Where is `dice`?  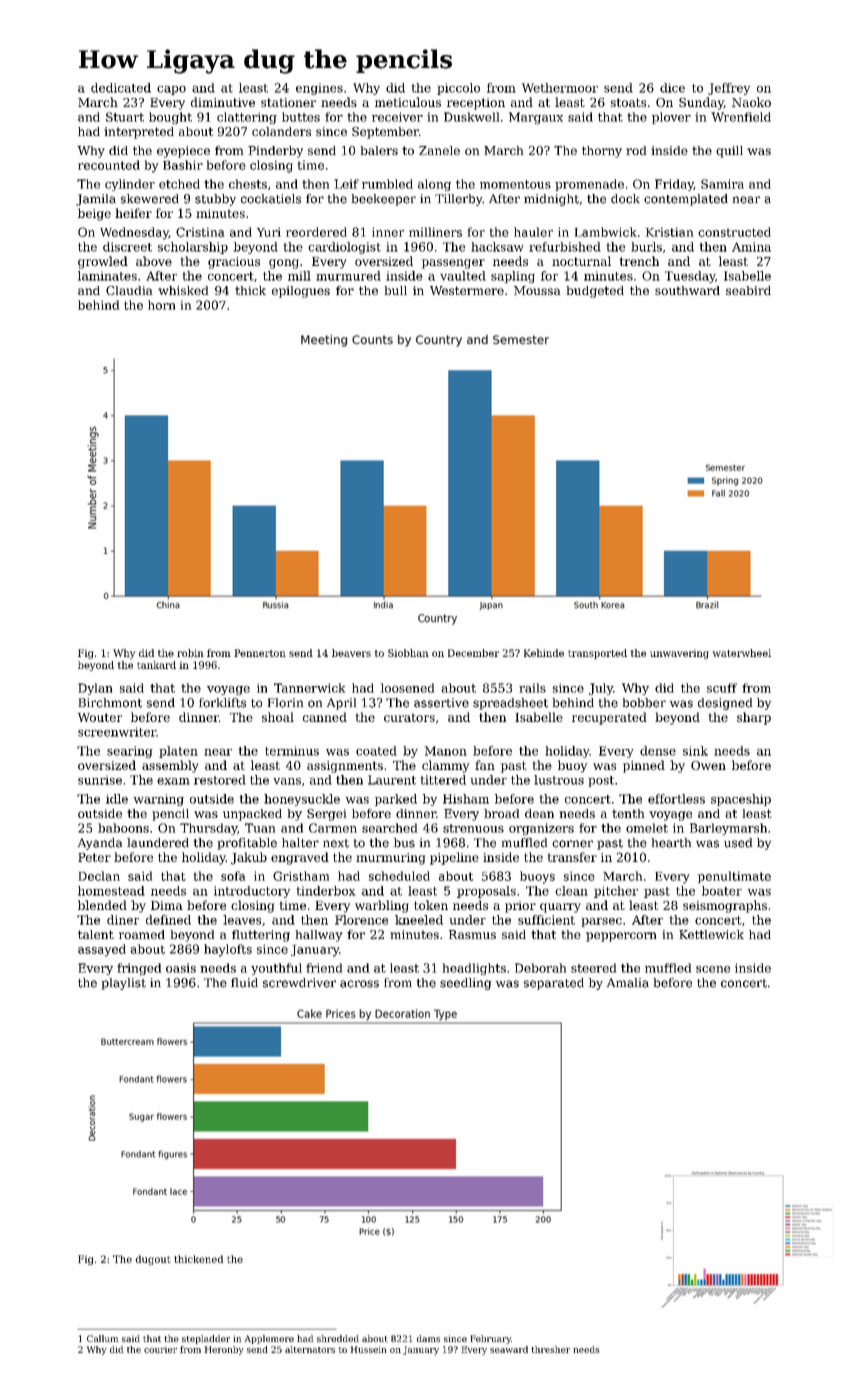
dice is located at coordinates (672, 88).
